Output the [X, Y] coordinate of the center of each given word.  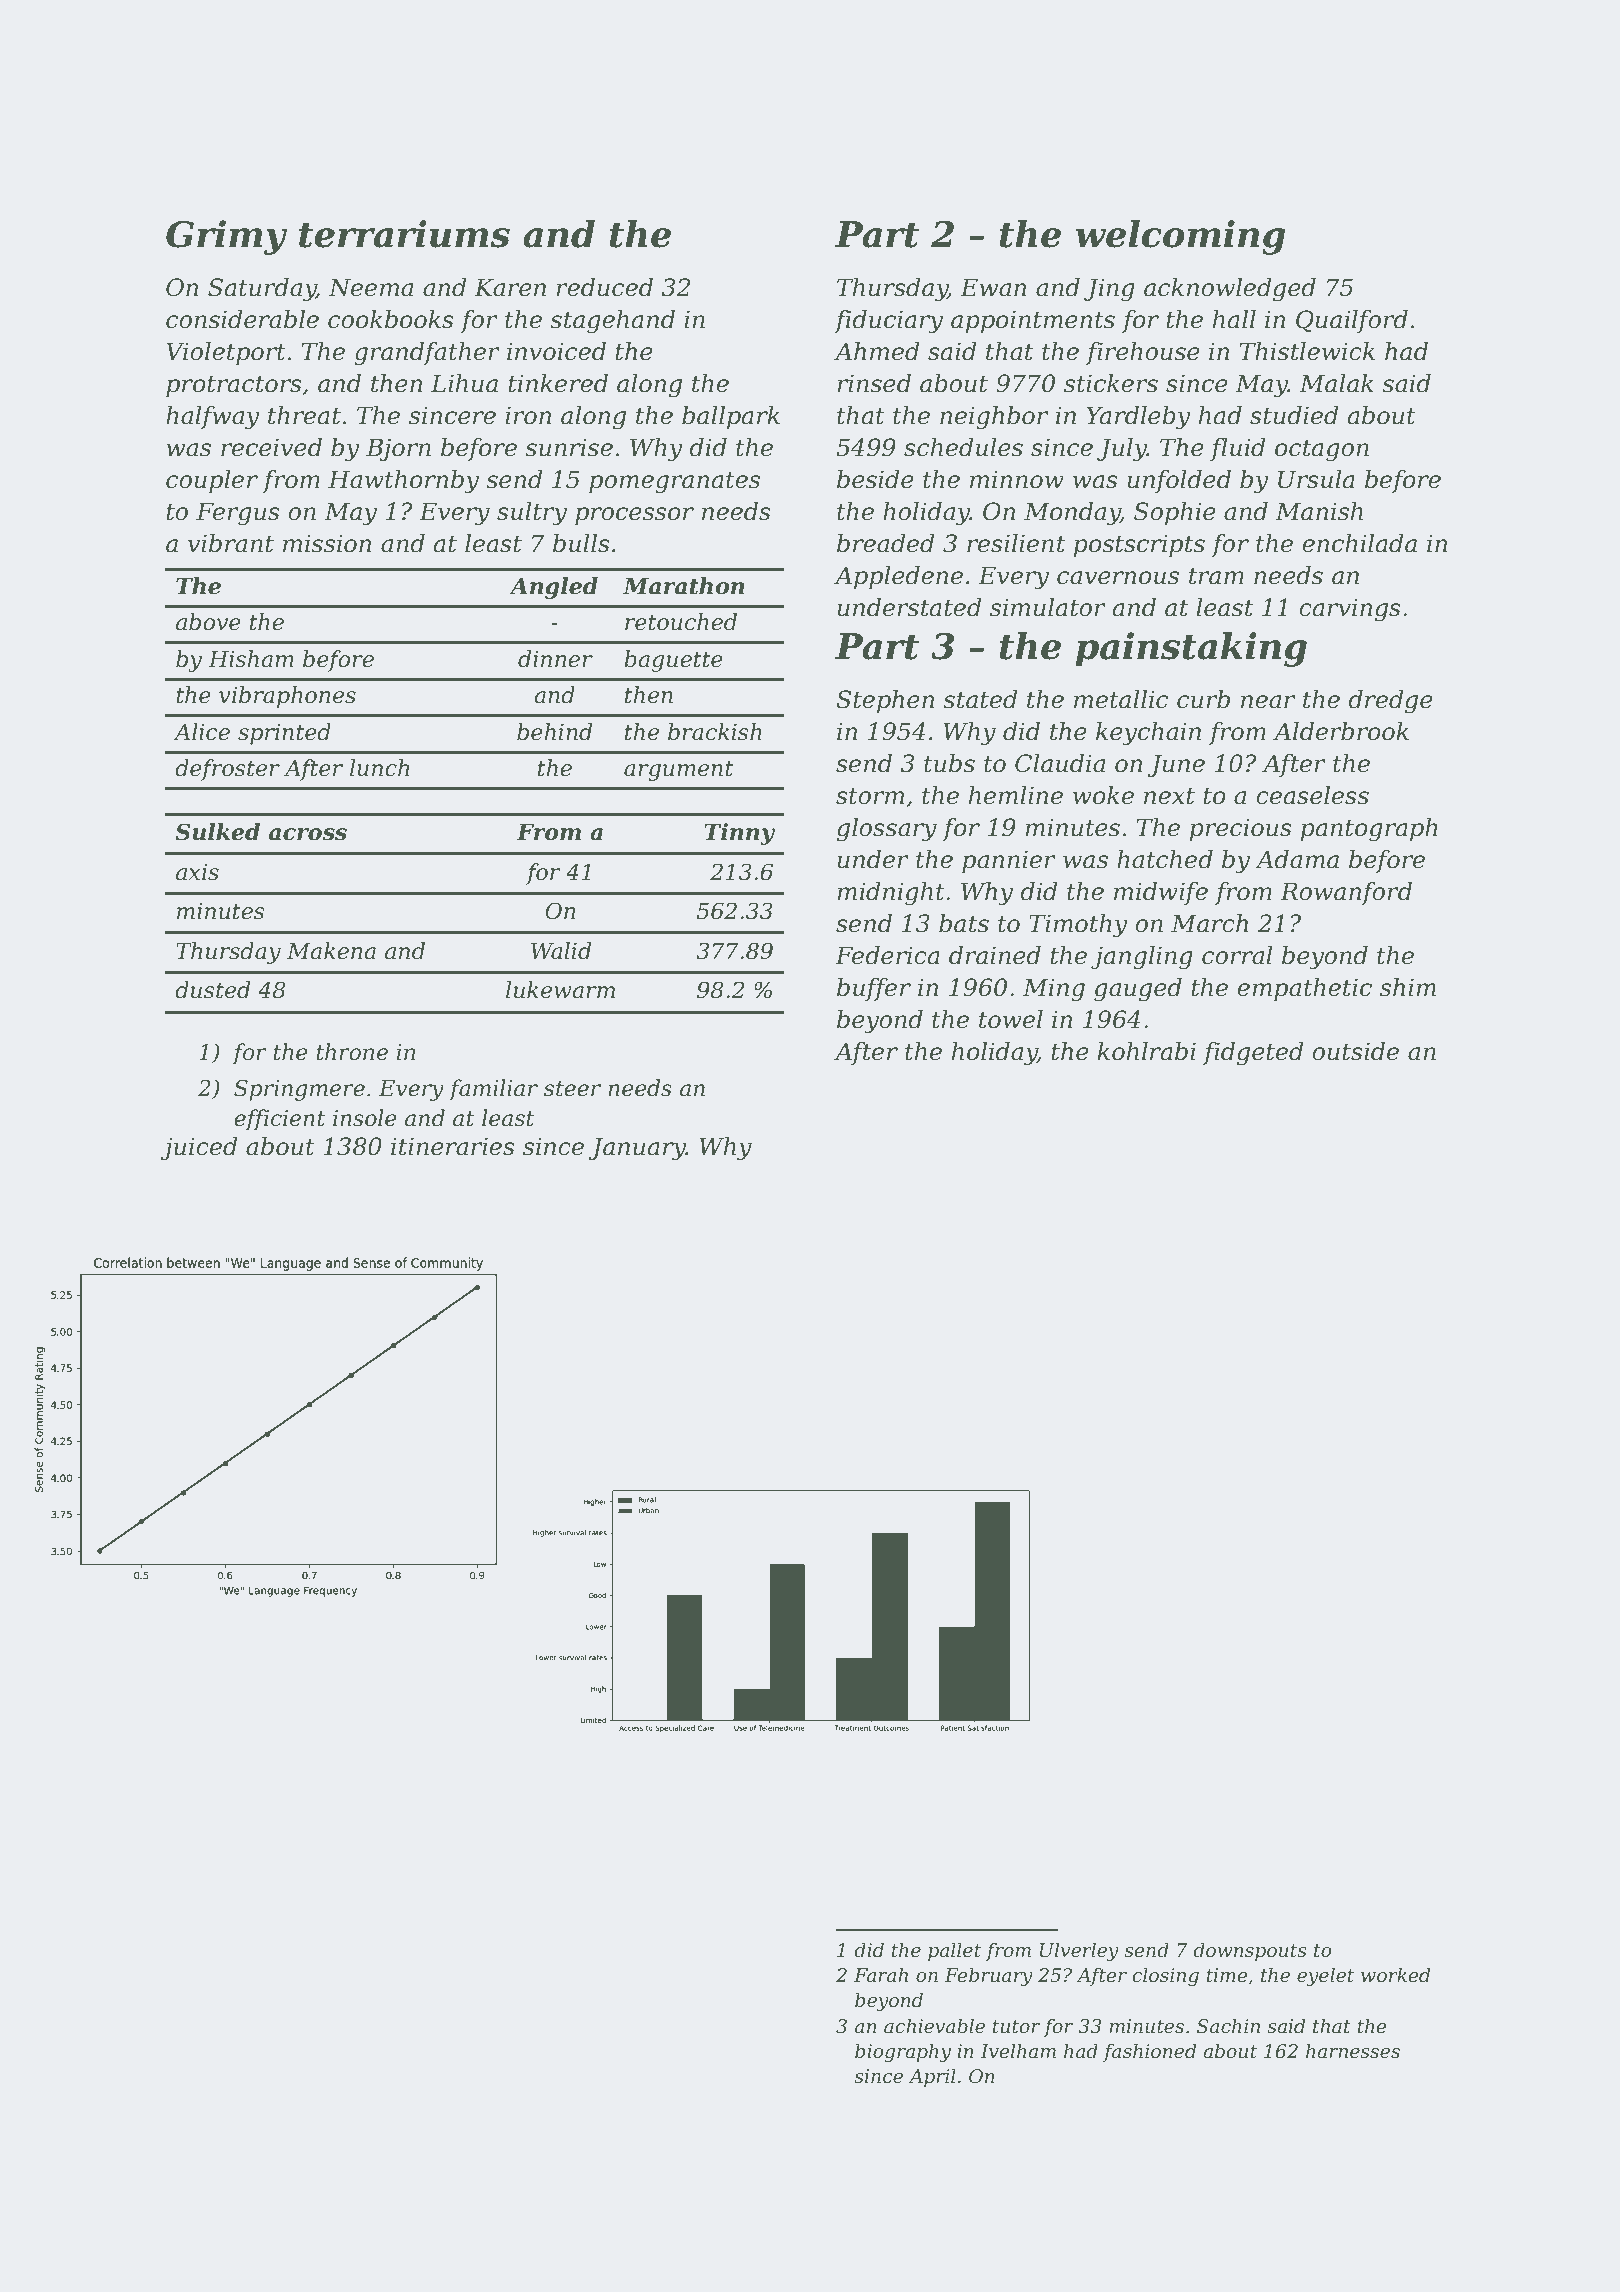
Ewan [993, 287]
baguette [673, 661]
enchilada [1359, 543]
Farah [881, 1974]
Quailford [1352, 321]
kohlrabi [1146, 1051]
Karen [510, 287]
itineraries [453, 1146]
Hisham [251, 659]
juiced [199, 1149]
